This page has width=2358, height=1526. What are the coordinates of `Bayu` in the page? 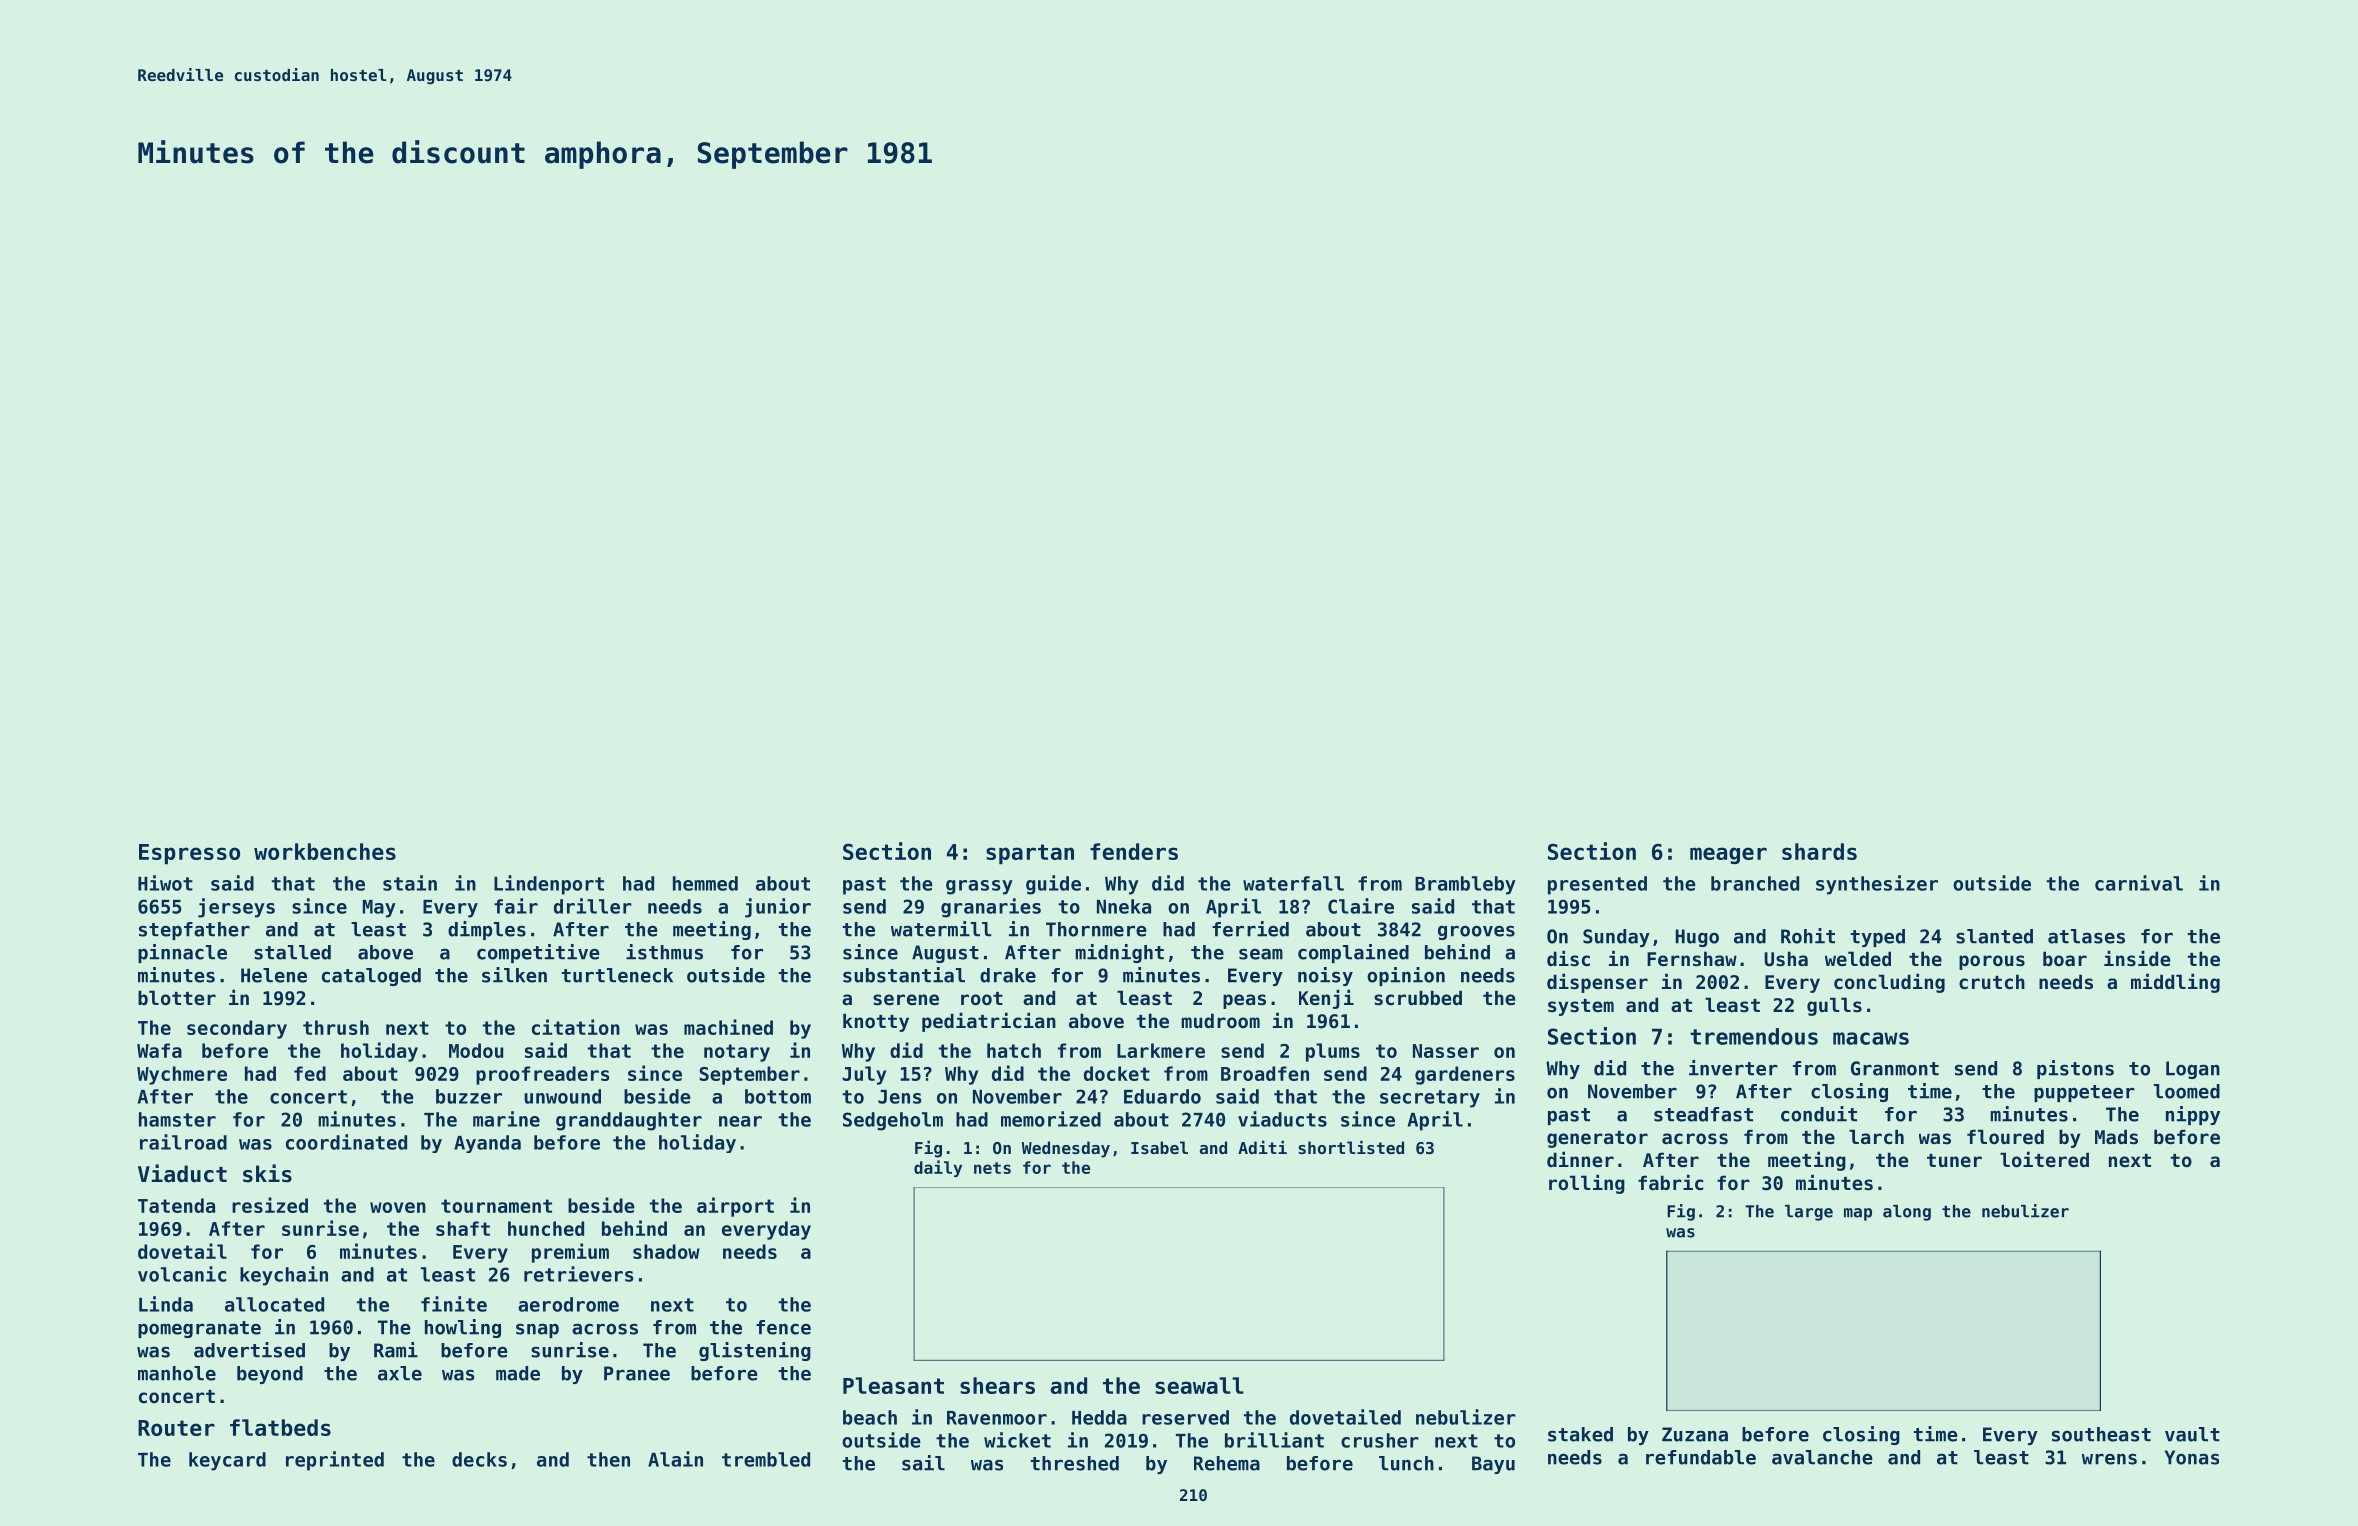 It's located at (1493, 1465).
